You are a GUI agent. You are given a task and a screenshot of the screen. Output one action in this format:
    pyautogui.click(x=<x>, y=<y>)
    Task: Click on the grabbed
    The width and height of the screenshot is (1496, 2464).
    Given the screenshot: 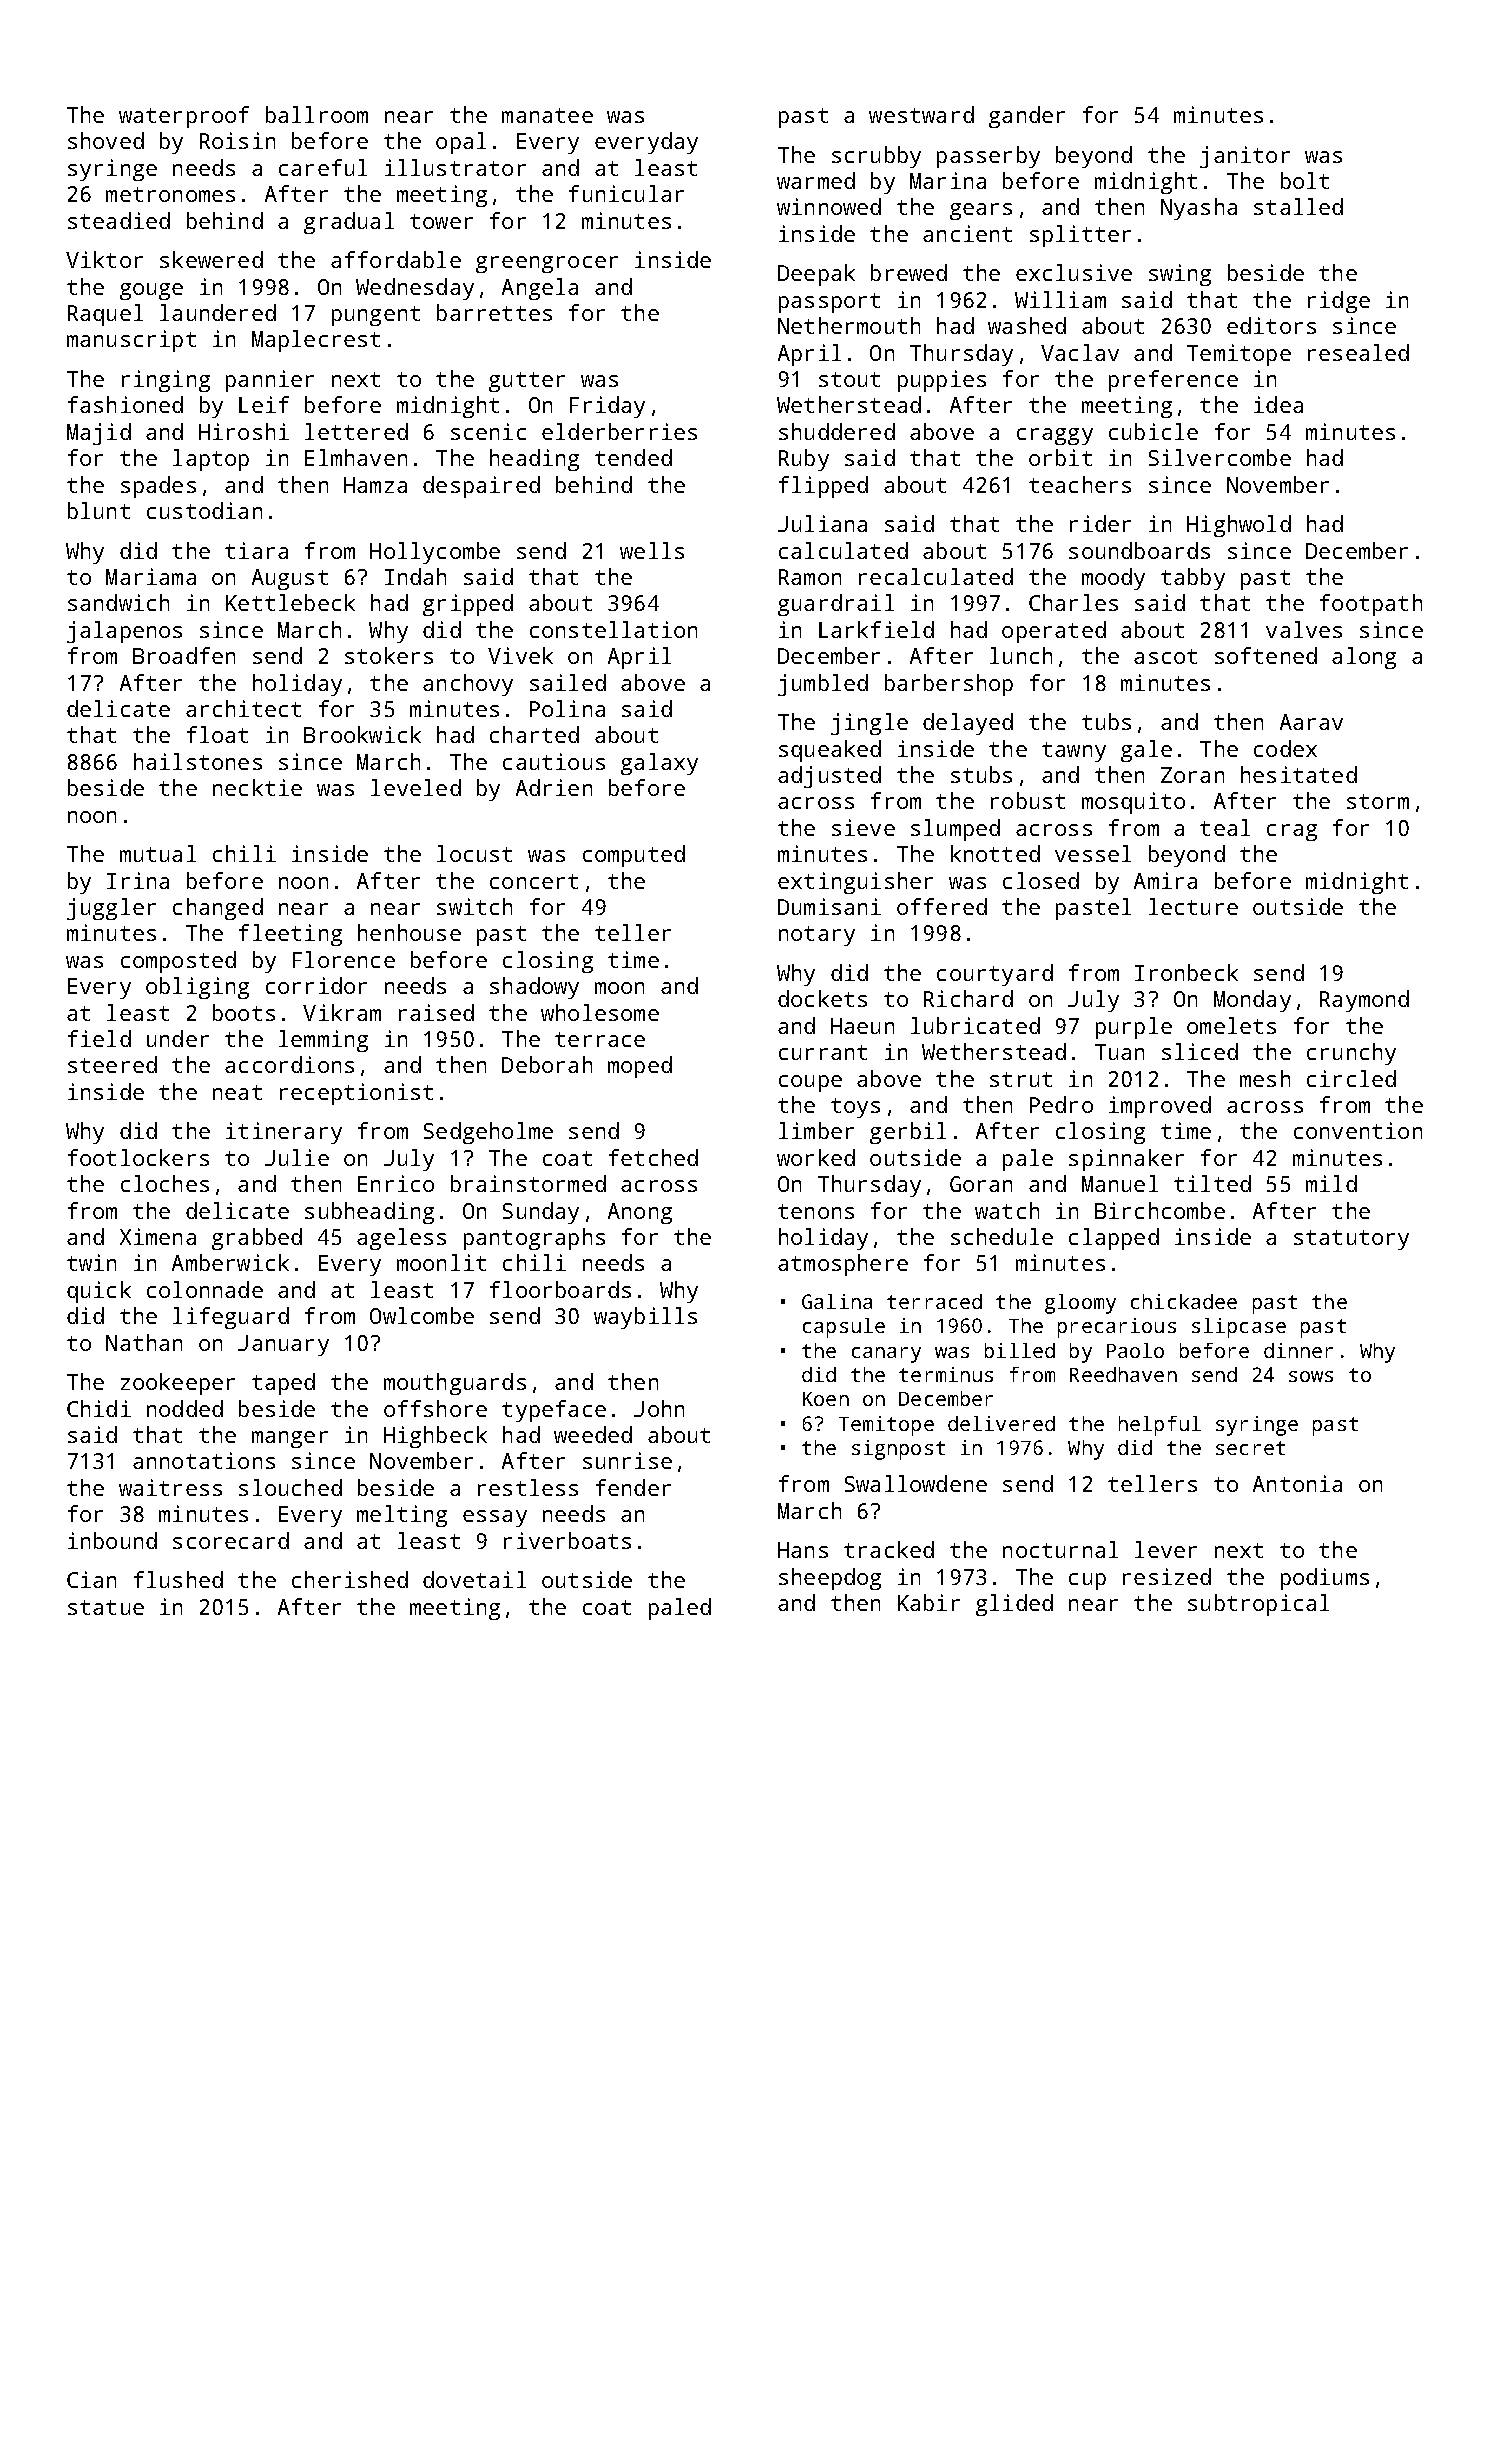 What is the action you would take?
    pyautogui.click(x=257, y=1239)
